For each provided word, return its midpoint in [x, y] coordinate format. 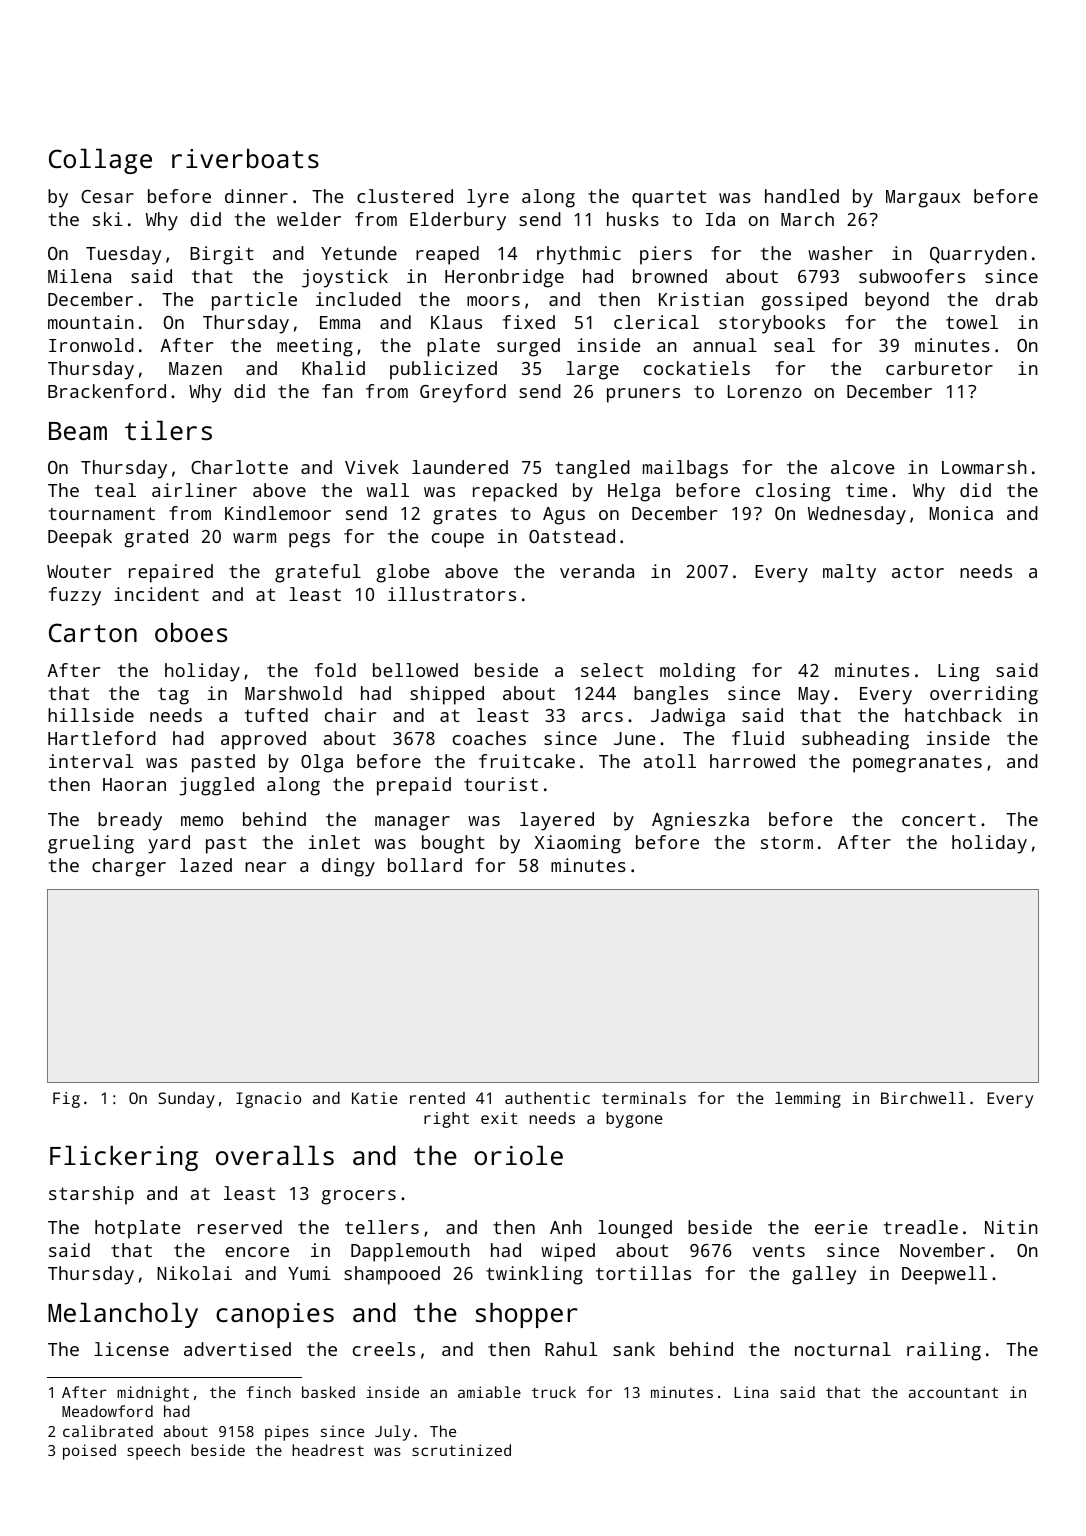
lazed [206, 865]
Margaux [923, 199]
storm [787, 842]
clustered [405, 196]
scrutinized [461, 1450]
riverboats [245, 158]
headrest [328, 1450]
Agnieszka [700, 821]
